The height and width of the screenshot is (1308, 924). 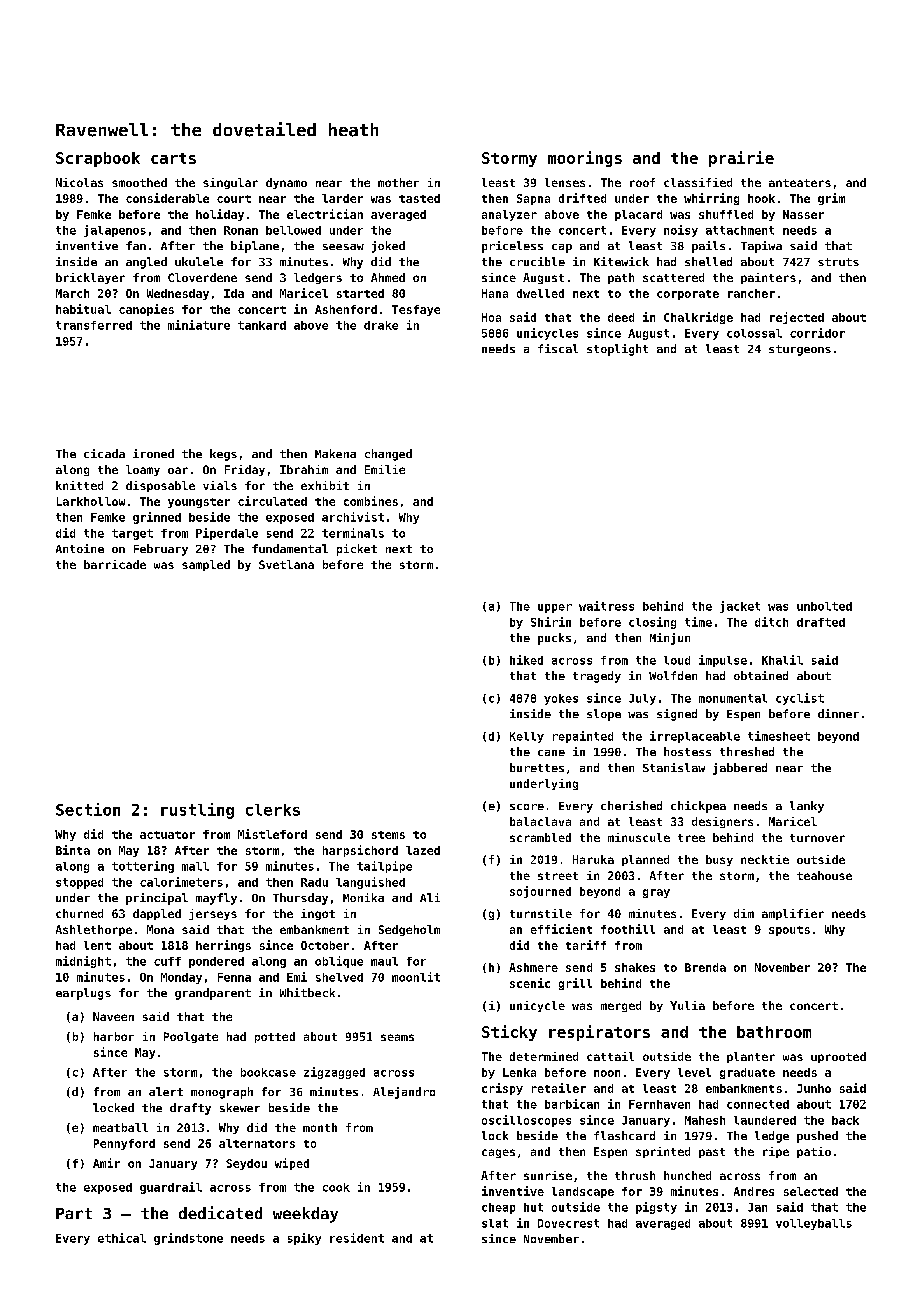 What do you see at coordinates (220, 215) in the screenshot?
I see `holiday` at bounding box center [220, 215].
